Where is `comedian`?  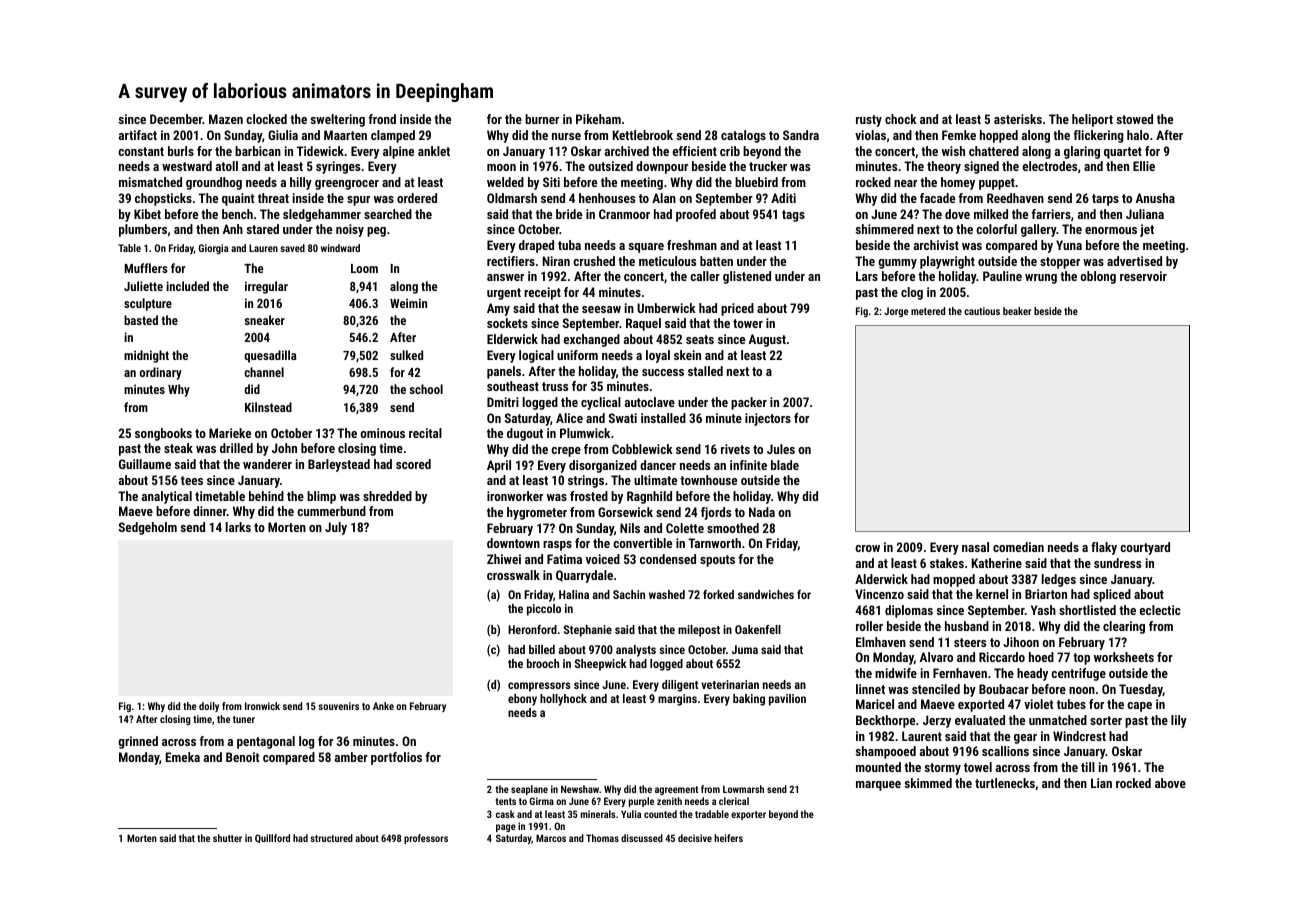 comedian is located at coordinates (1018, 547).
